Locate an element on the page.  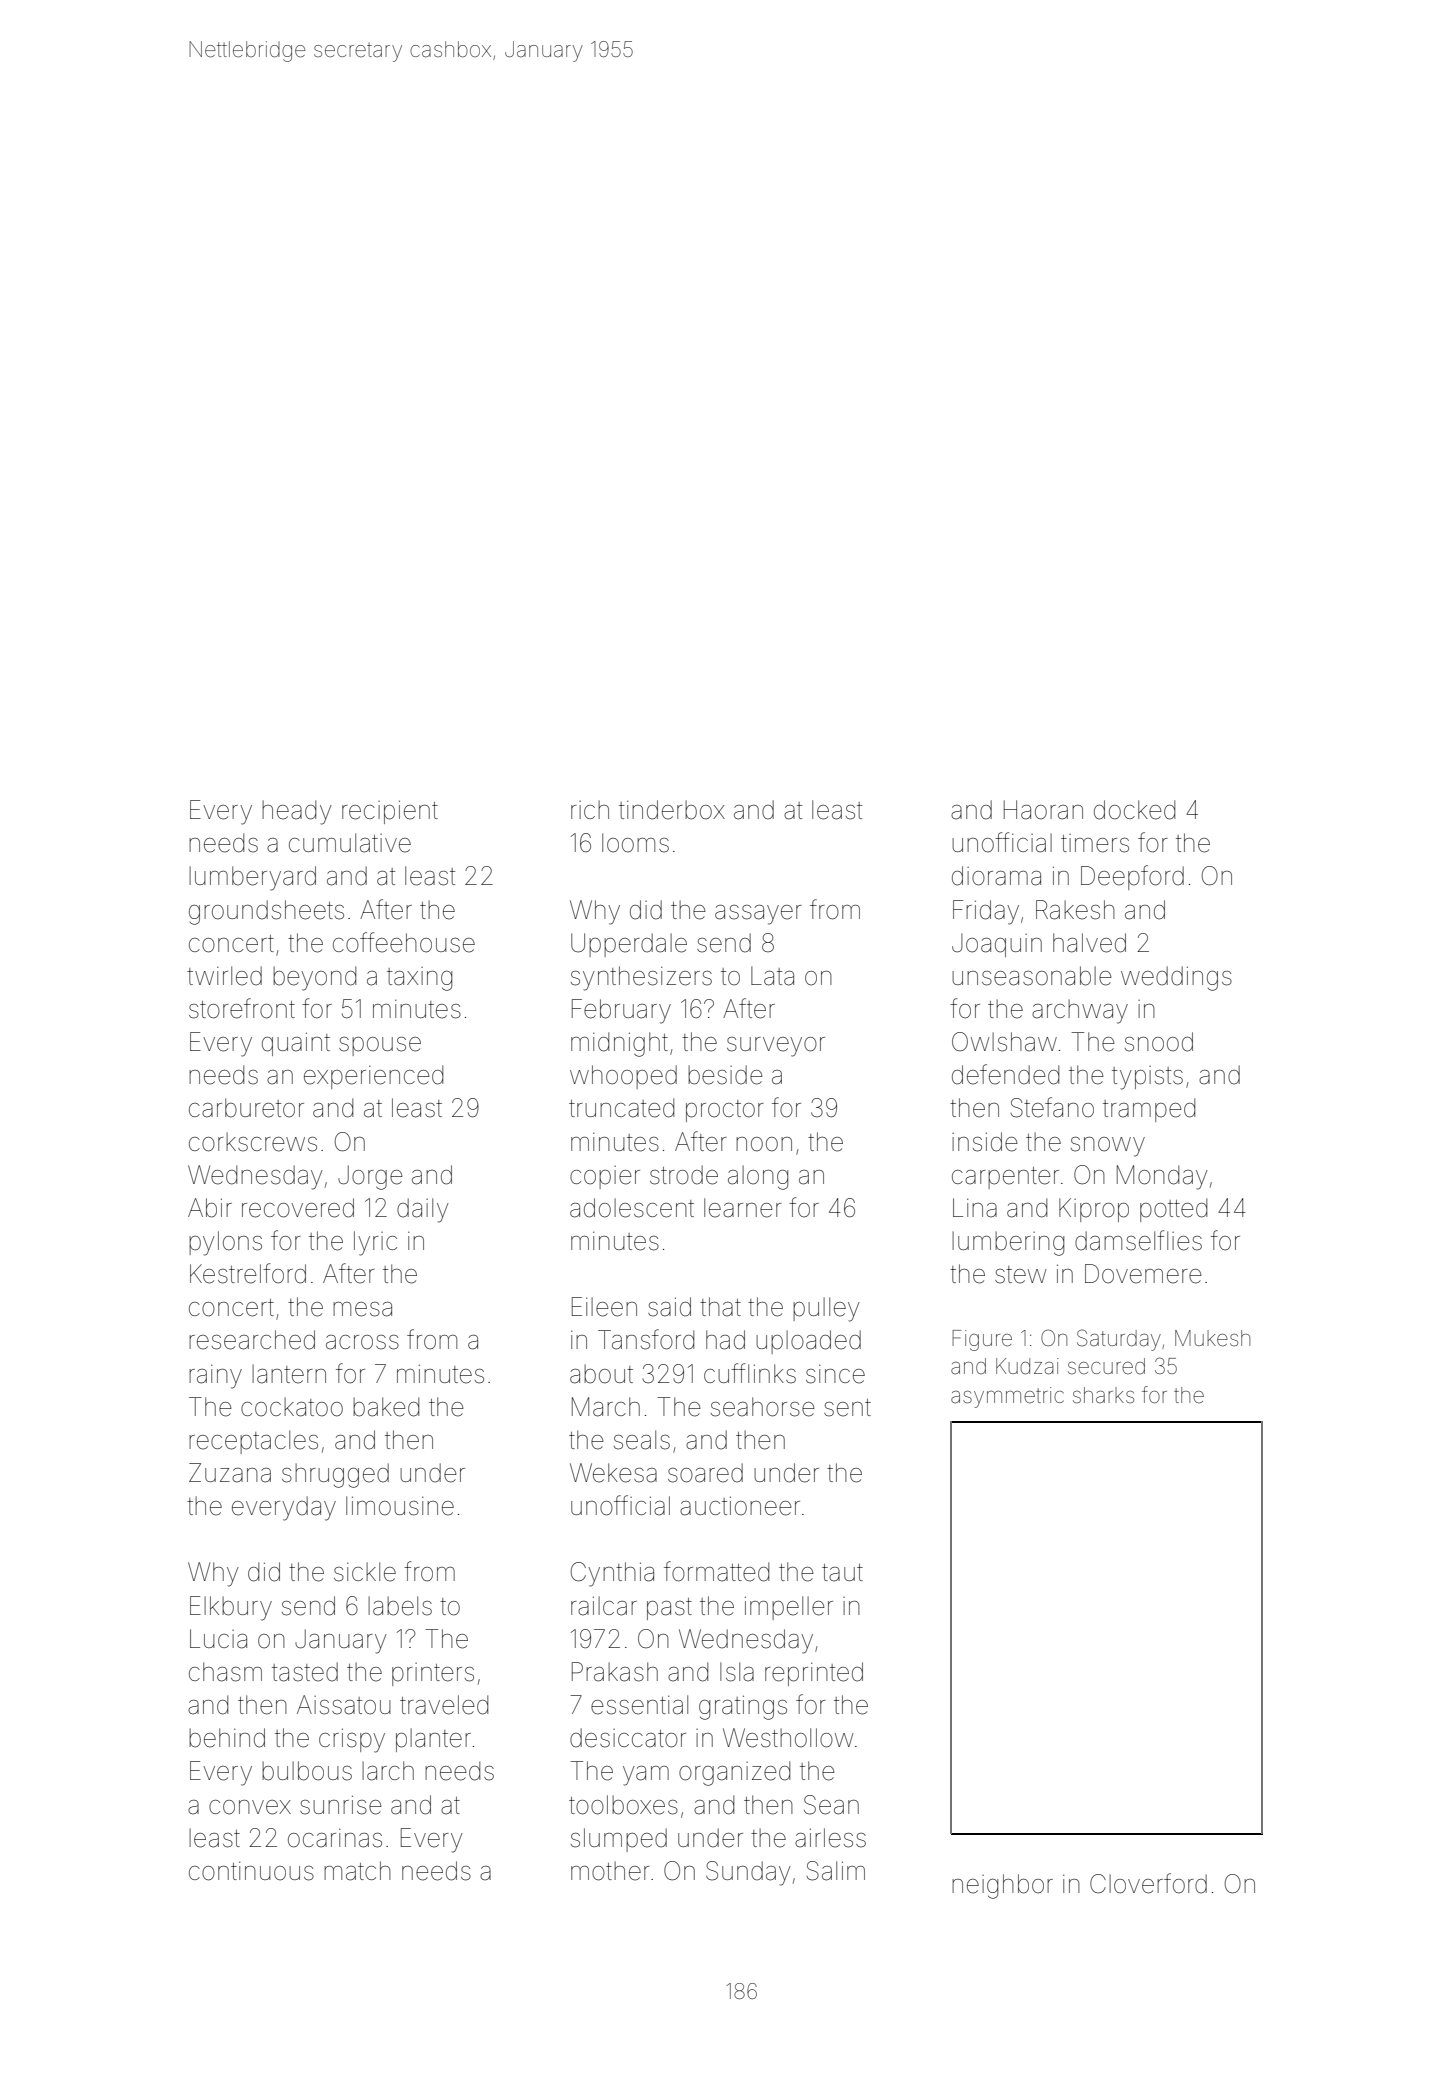
soared is located at coordinates (705, 1473).
